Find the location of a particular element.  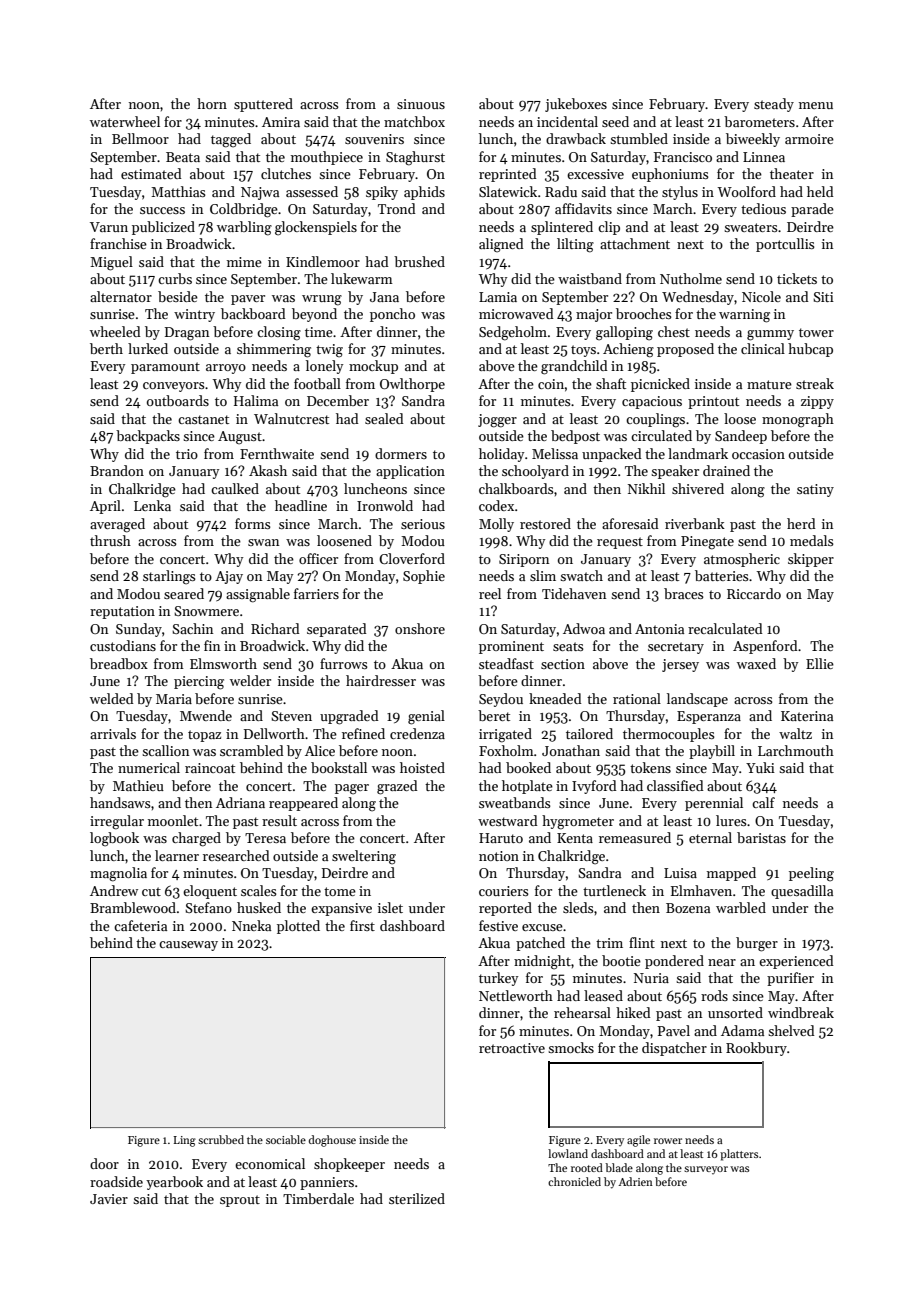

steady is located at coordinates (774, 105).
